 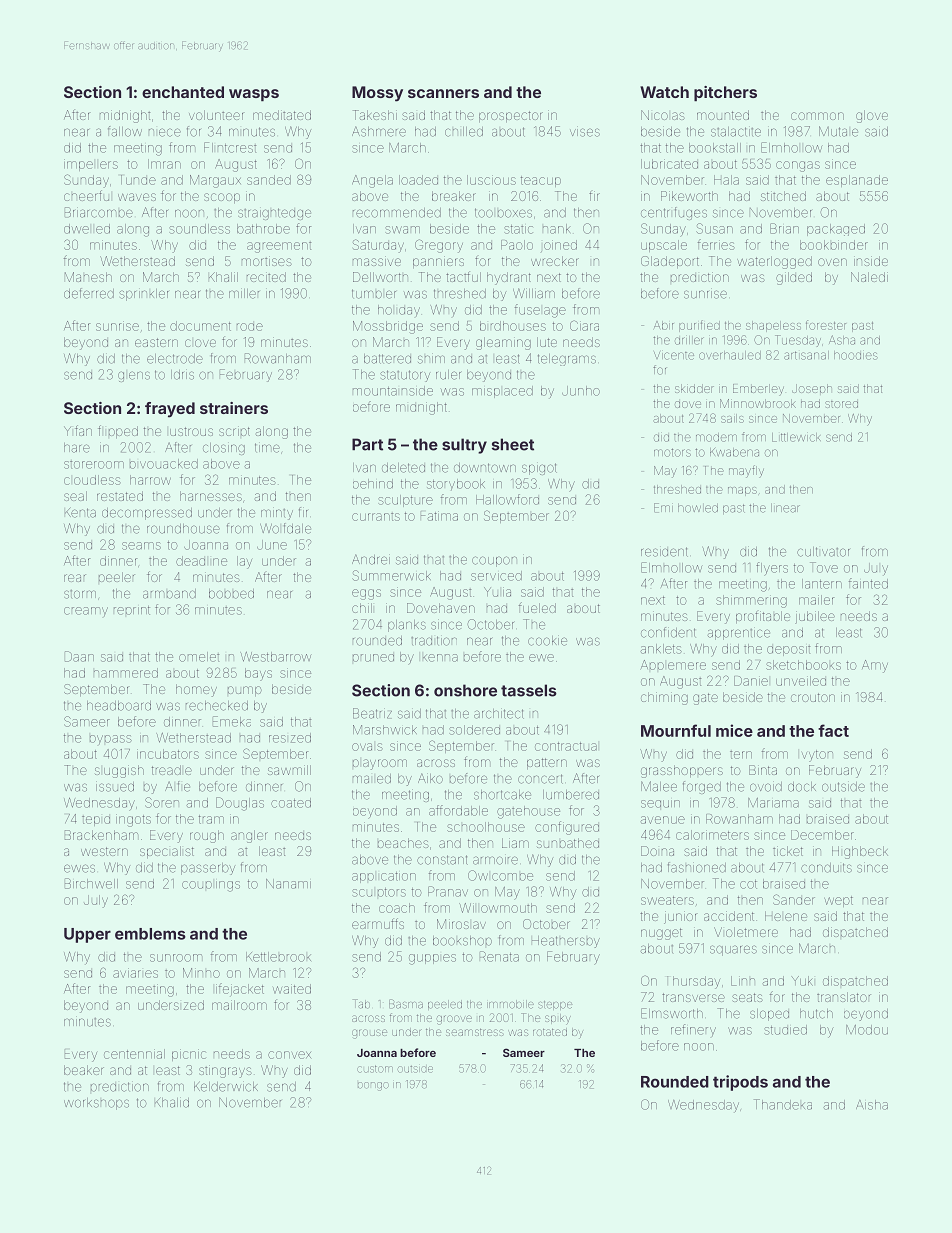 What do you see at coordinates (823, 552) in the screenshot?
I see `cultivator` at bounding box center [823, 552].
